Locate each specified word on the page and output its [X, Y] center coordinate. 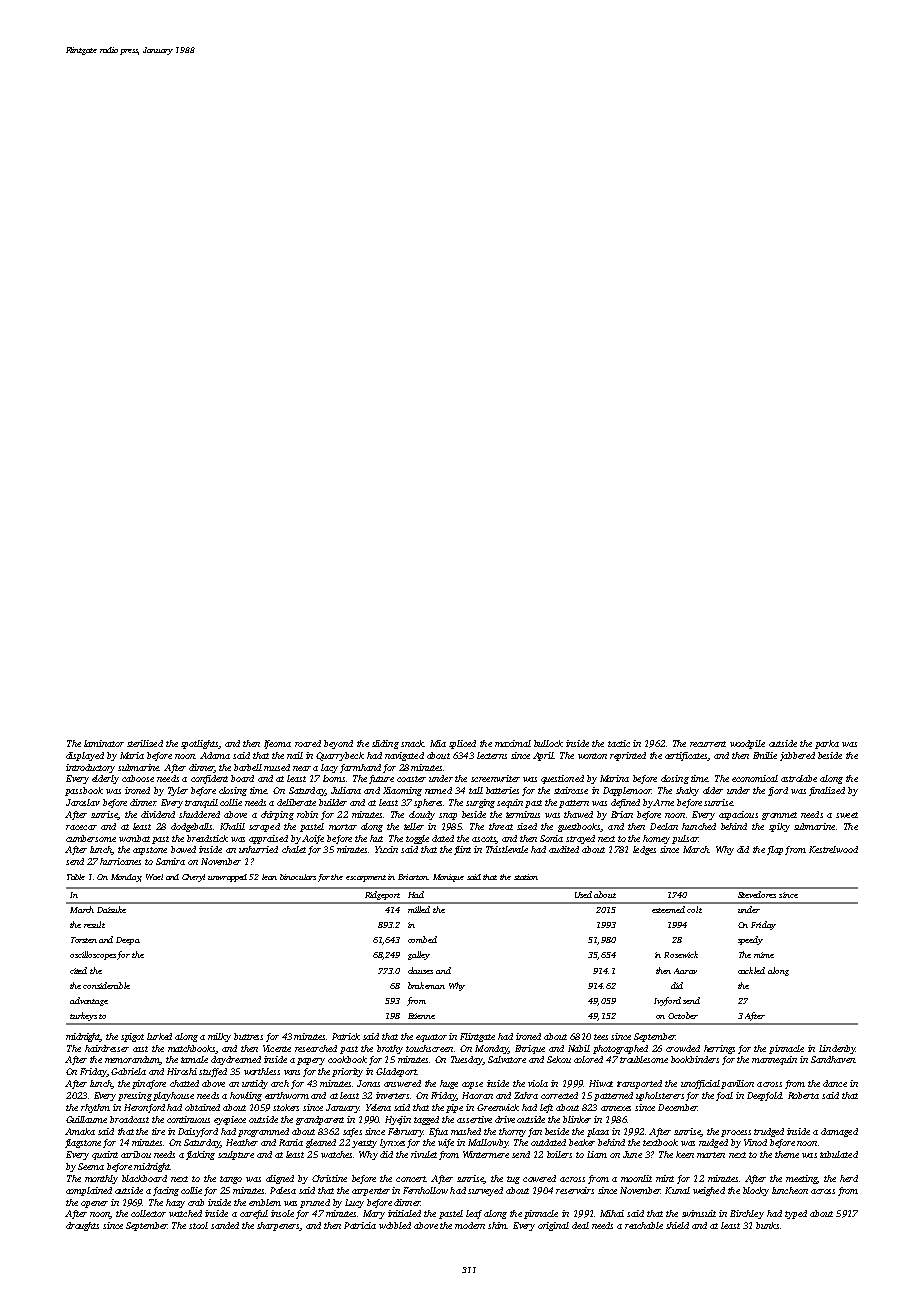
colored [588, 1059]
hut [376, 838]
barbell [248, 767]
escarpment [366, 878]
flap [775, 850]
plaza [598, 1132]
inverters [392, 1095]
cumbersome [91, 838]
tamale [194, 1059]
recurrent [708, 744]
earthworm [287, 1095]
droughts [82, 1226]
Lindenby [837, 1049]
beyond [338, 744]
